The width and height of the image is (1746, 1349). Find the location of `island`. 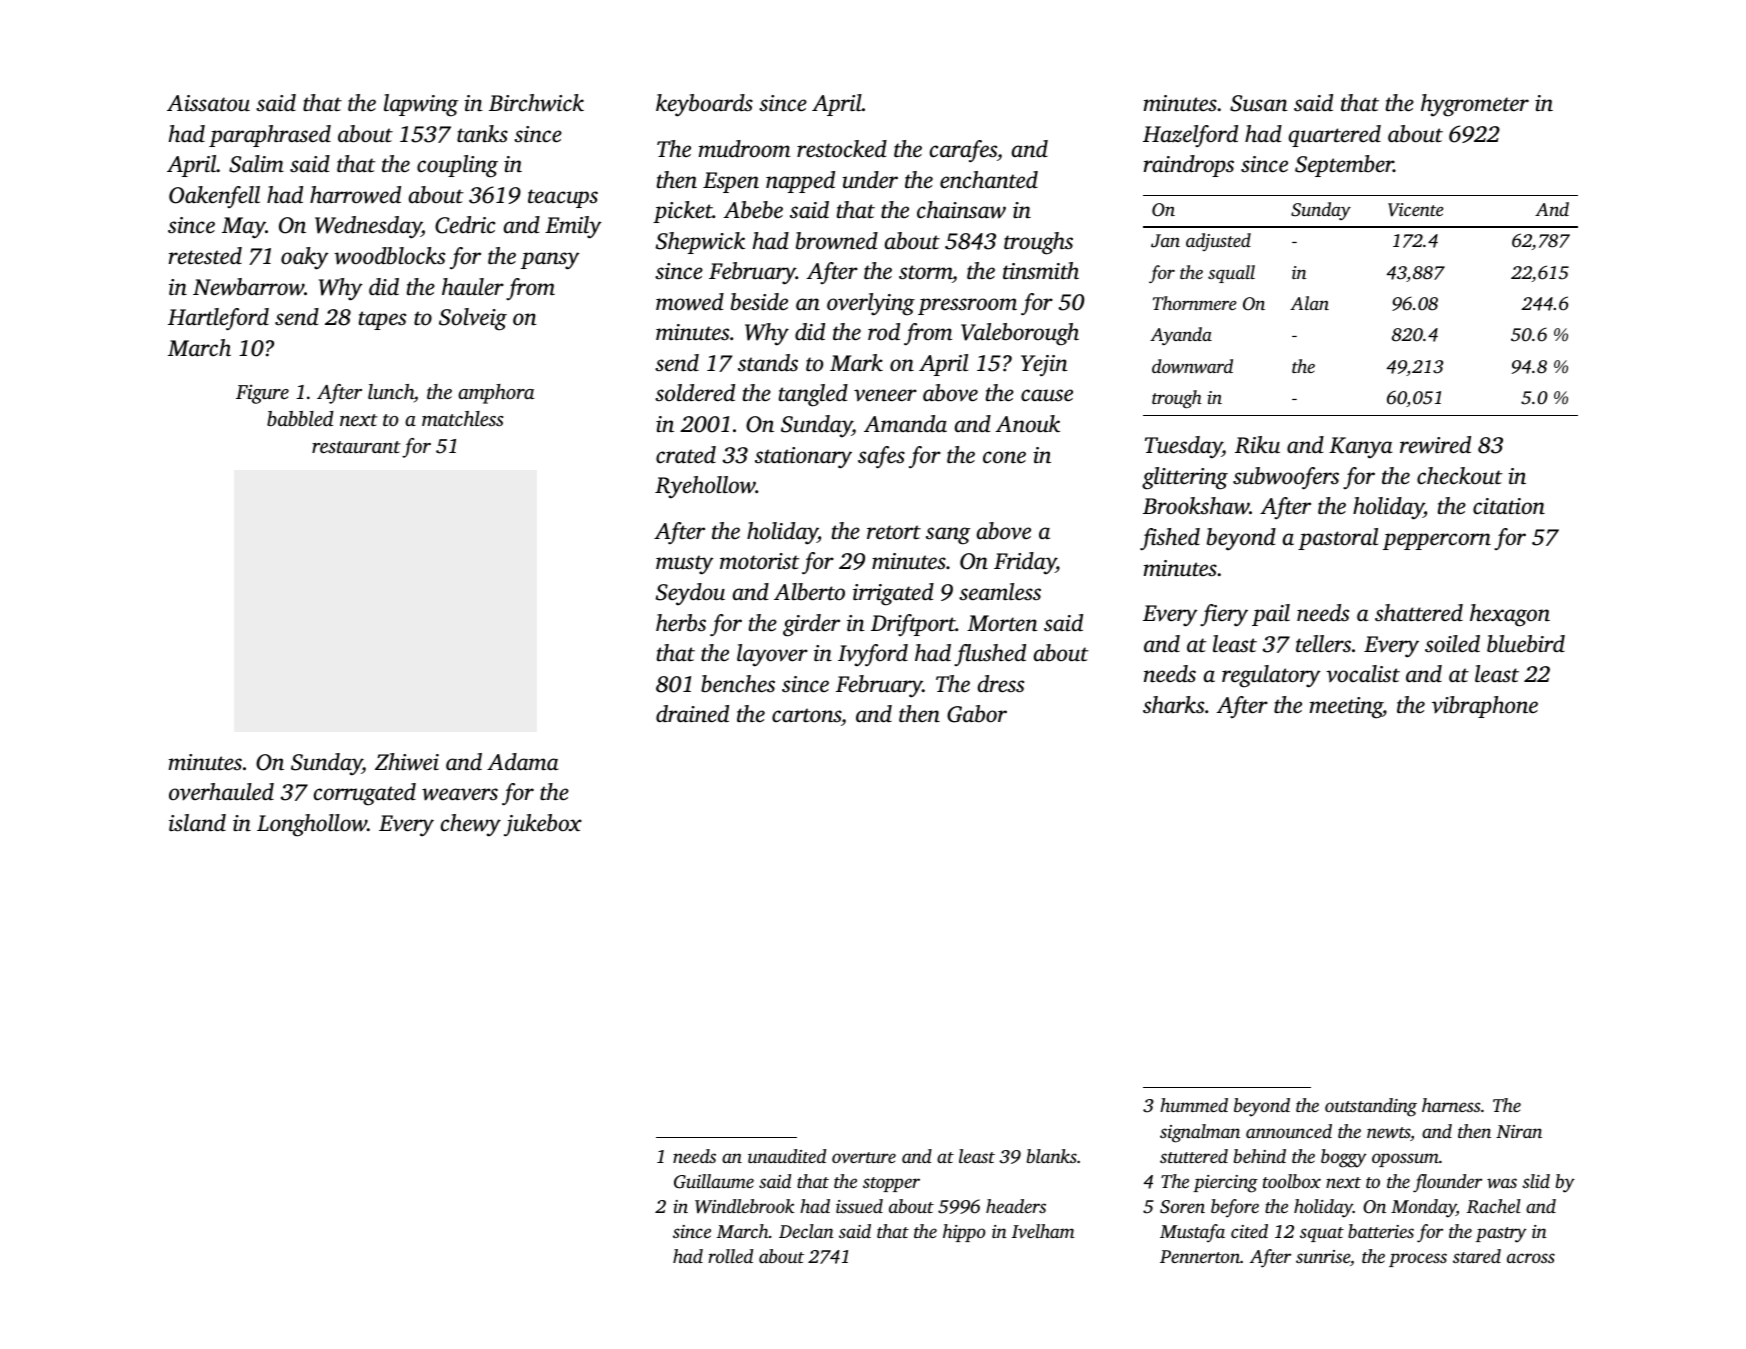

island is located at coordinates (197, 823).
